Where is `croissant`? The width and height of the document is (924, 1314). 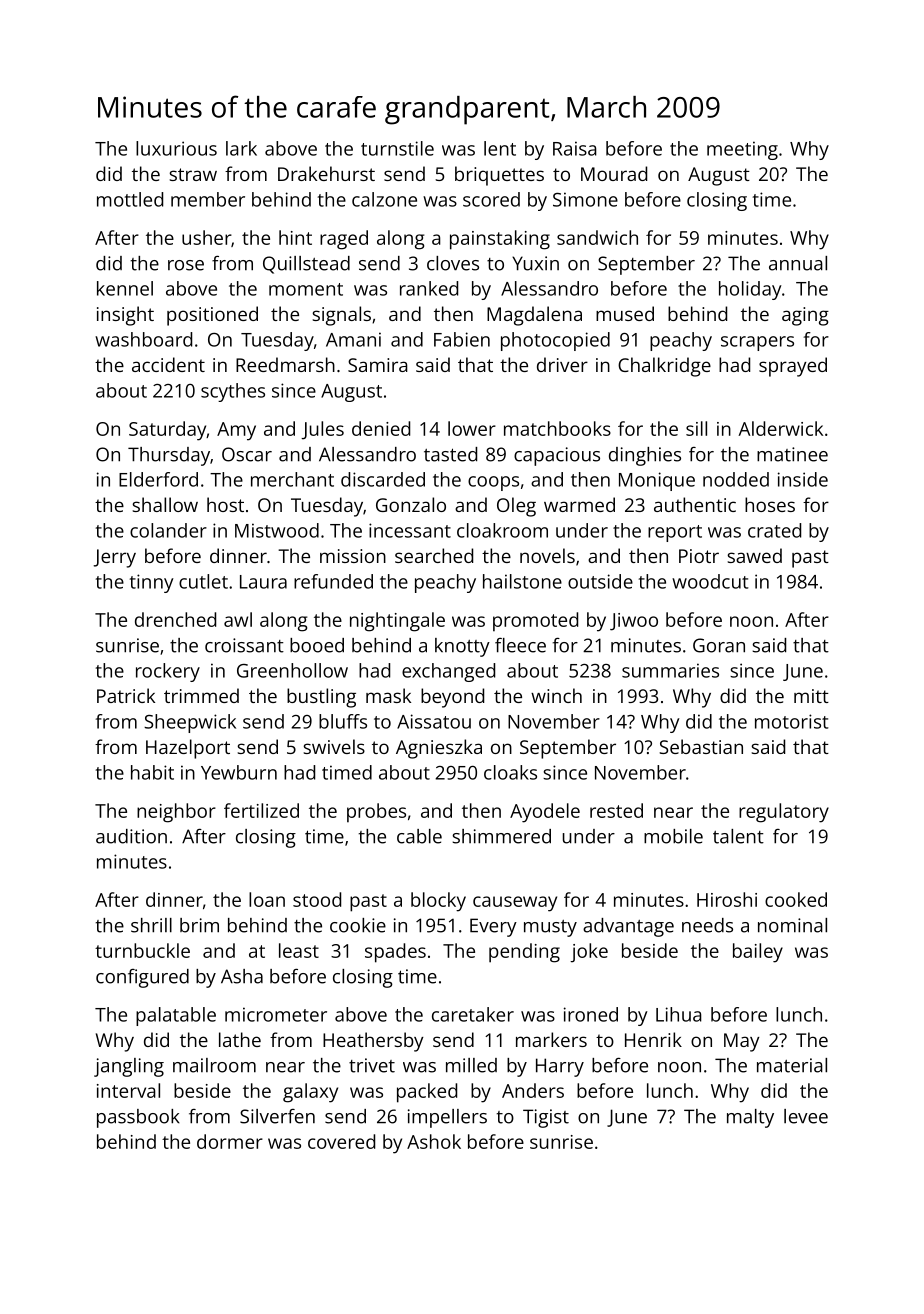
croissant is located at coordinates (244, 645).
